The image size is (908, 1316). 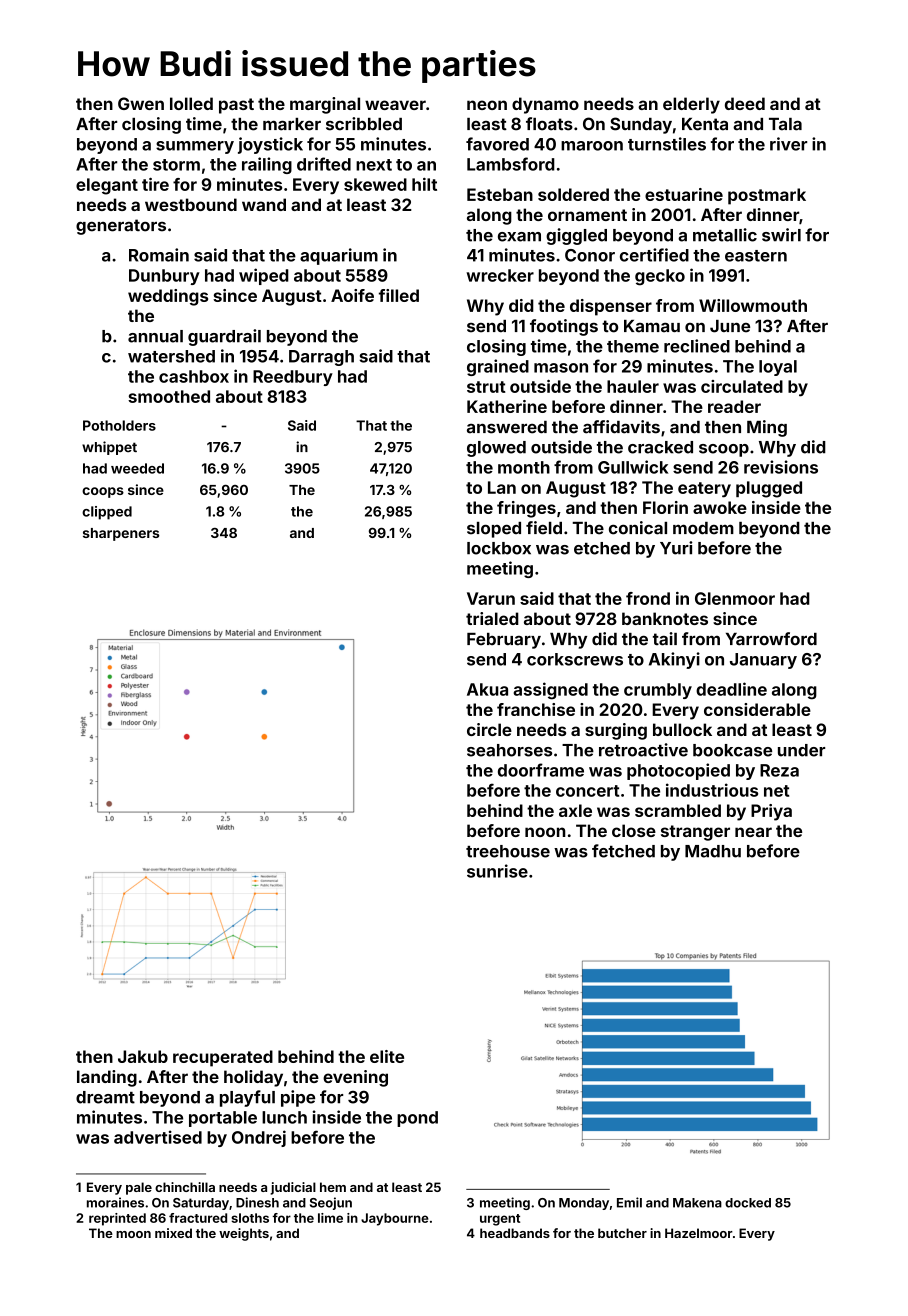 What do you see at coordinates (417, 1119) in the screenshot?
I see `pond` at bounding box center [417, 1119].
